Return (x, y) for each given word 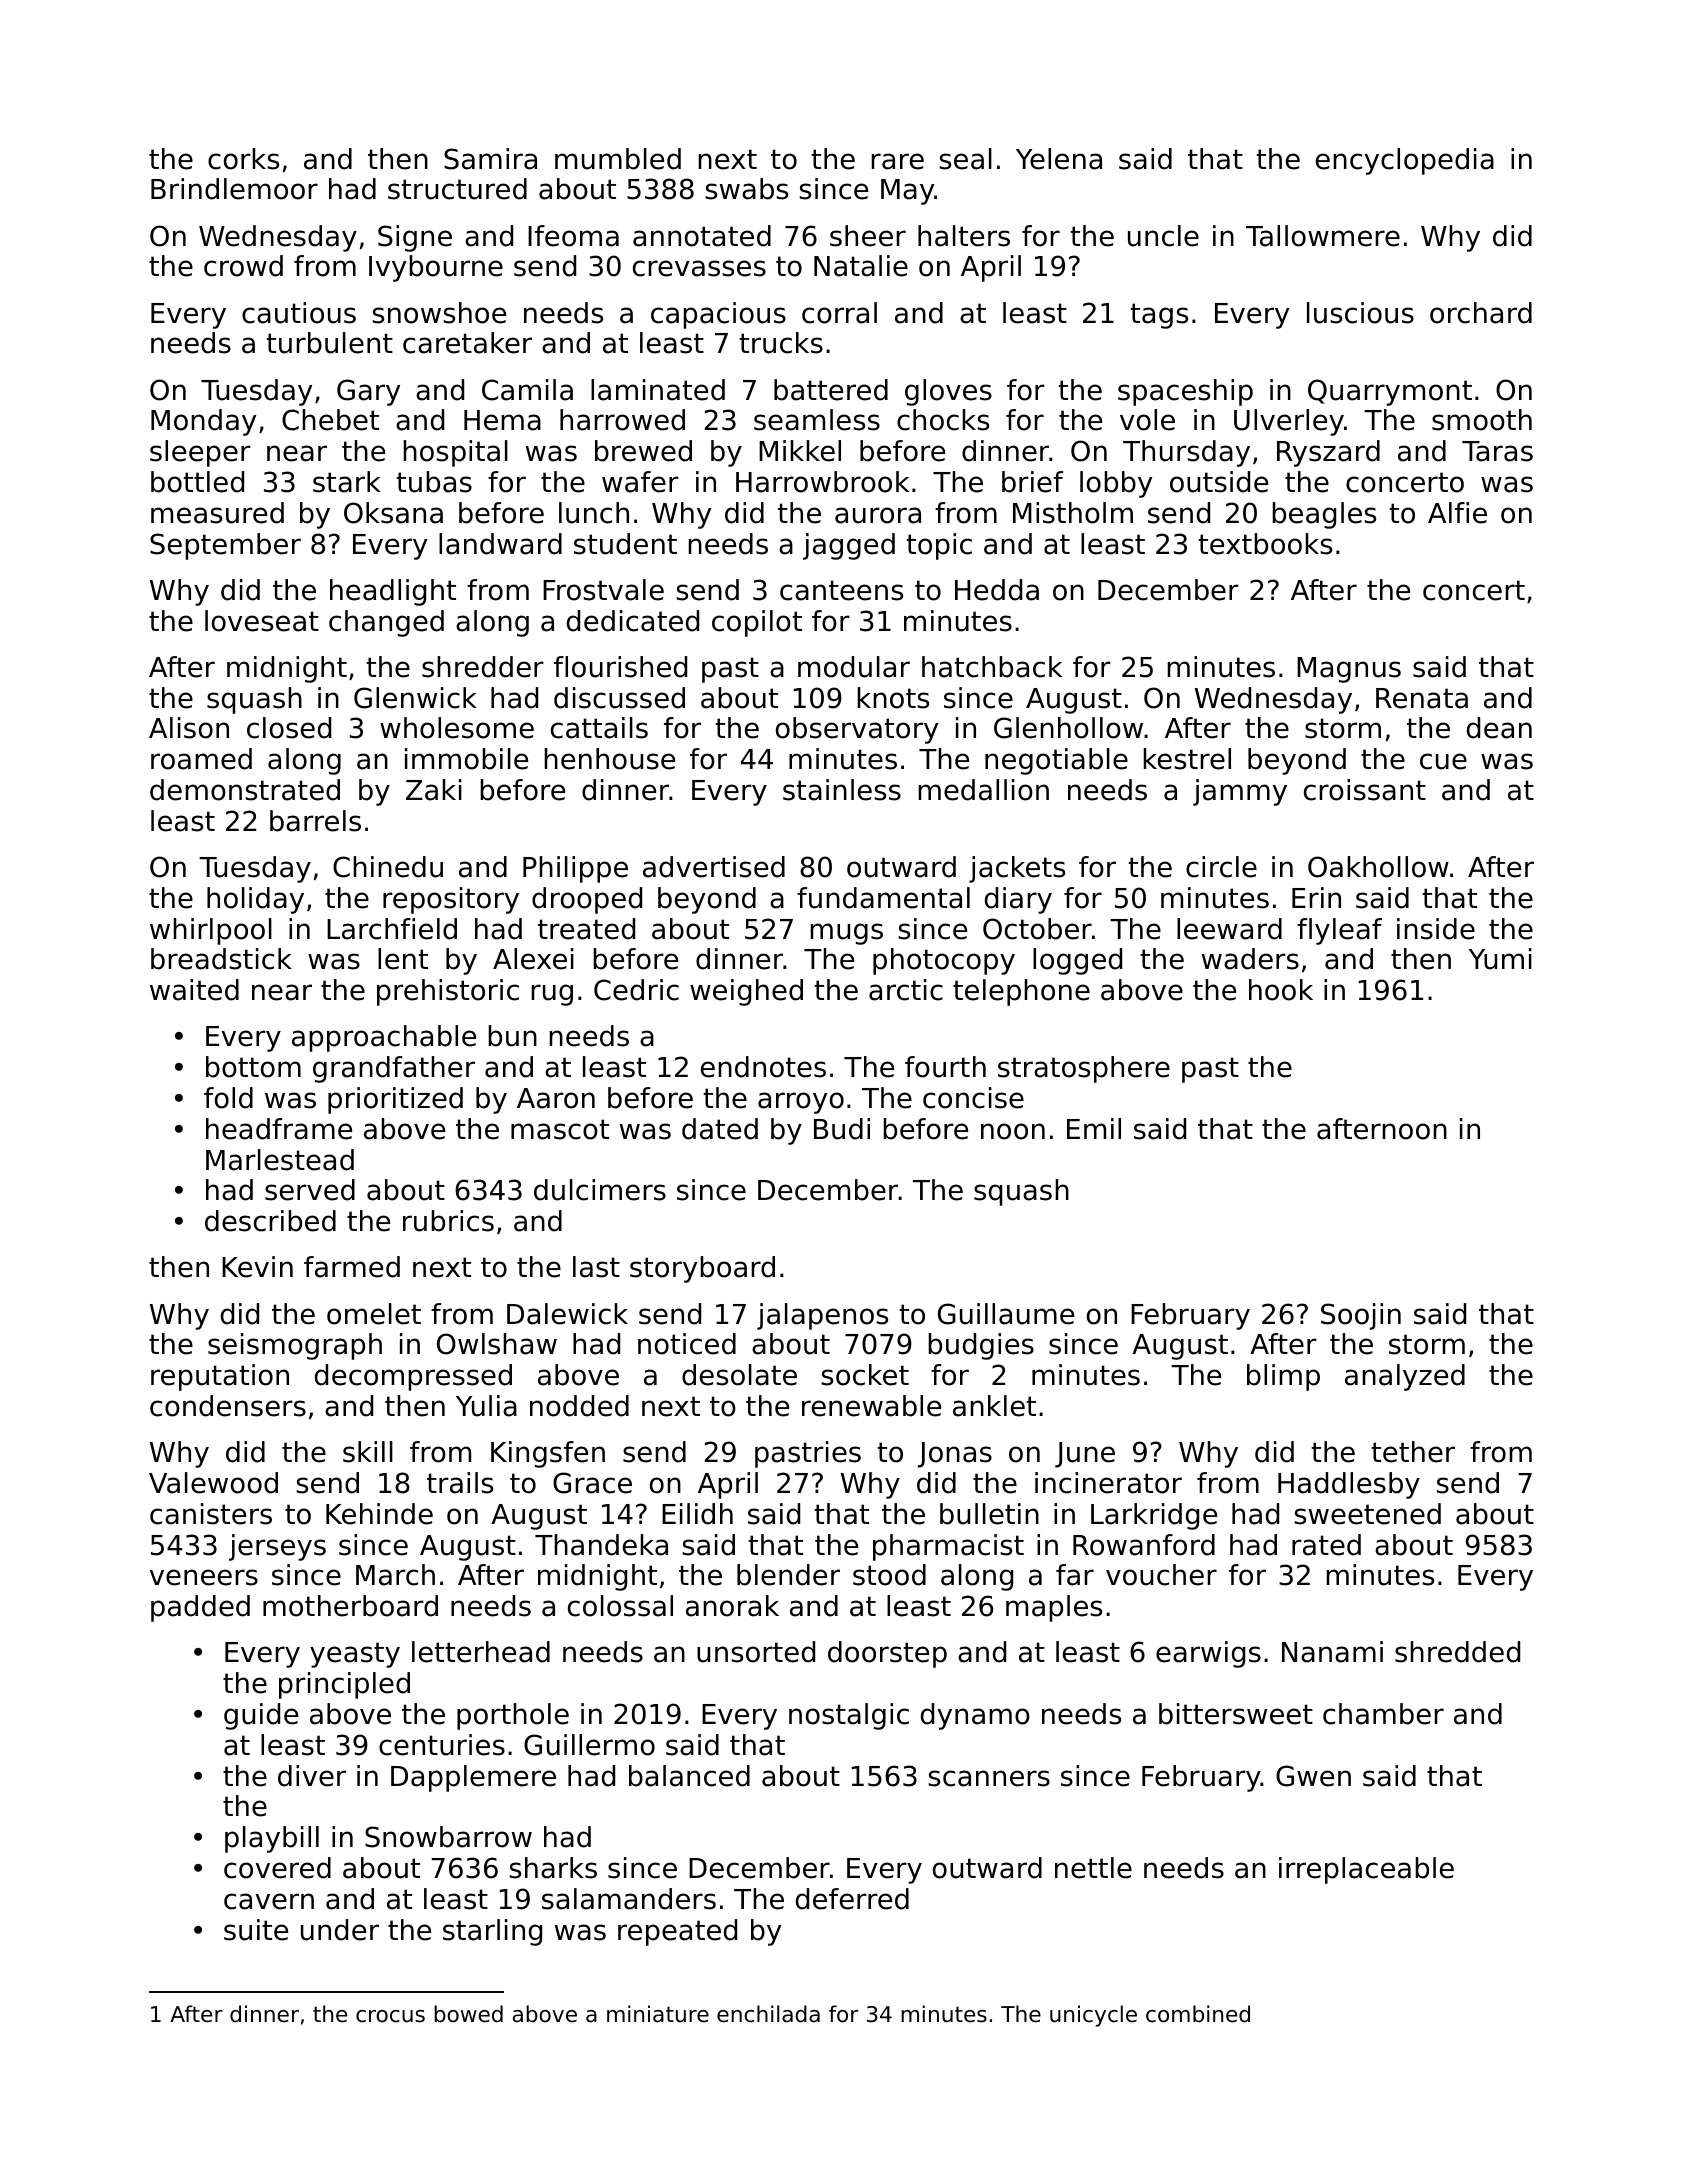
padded (200, 1608)
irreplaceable (1366, 1870)
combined (1198, 2014)
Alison (189, 728)
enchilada (768, 2014)
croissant (1365, 790)
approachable (384, 1038)
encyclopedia (1405, 161)
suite (256, 1930)
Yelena (1059, 159)
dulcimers (600, 1190)
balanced (689, 1776)
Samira (490, 159)
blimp (1283, 1377)
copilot (757, 623)
